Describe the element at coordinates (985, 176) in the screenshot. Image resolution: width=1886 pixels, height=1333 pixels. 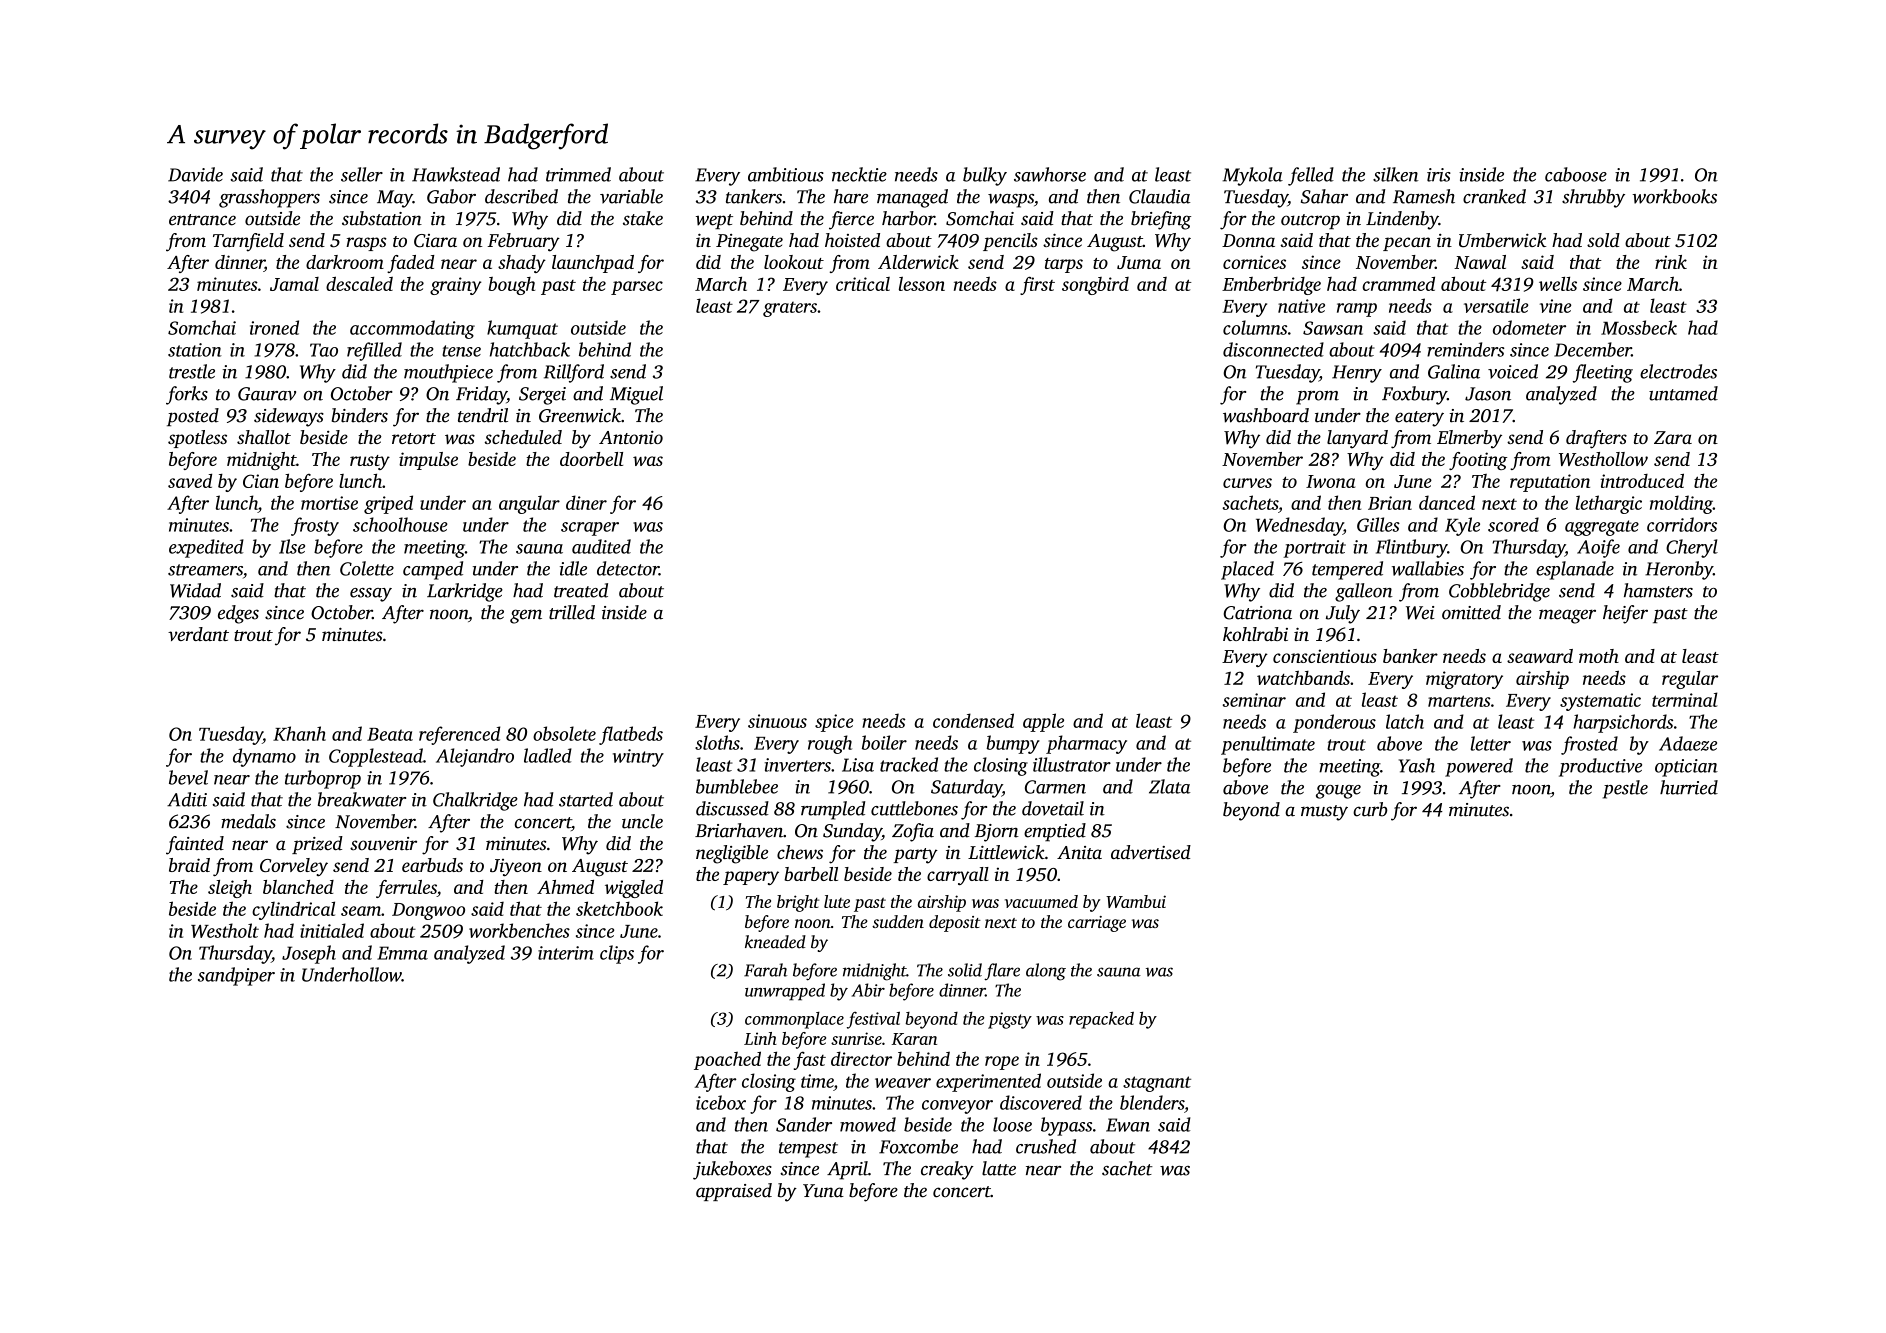
I see `bulky` at that location.
